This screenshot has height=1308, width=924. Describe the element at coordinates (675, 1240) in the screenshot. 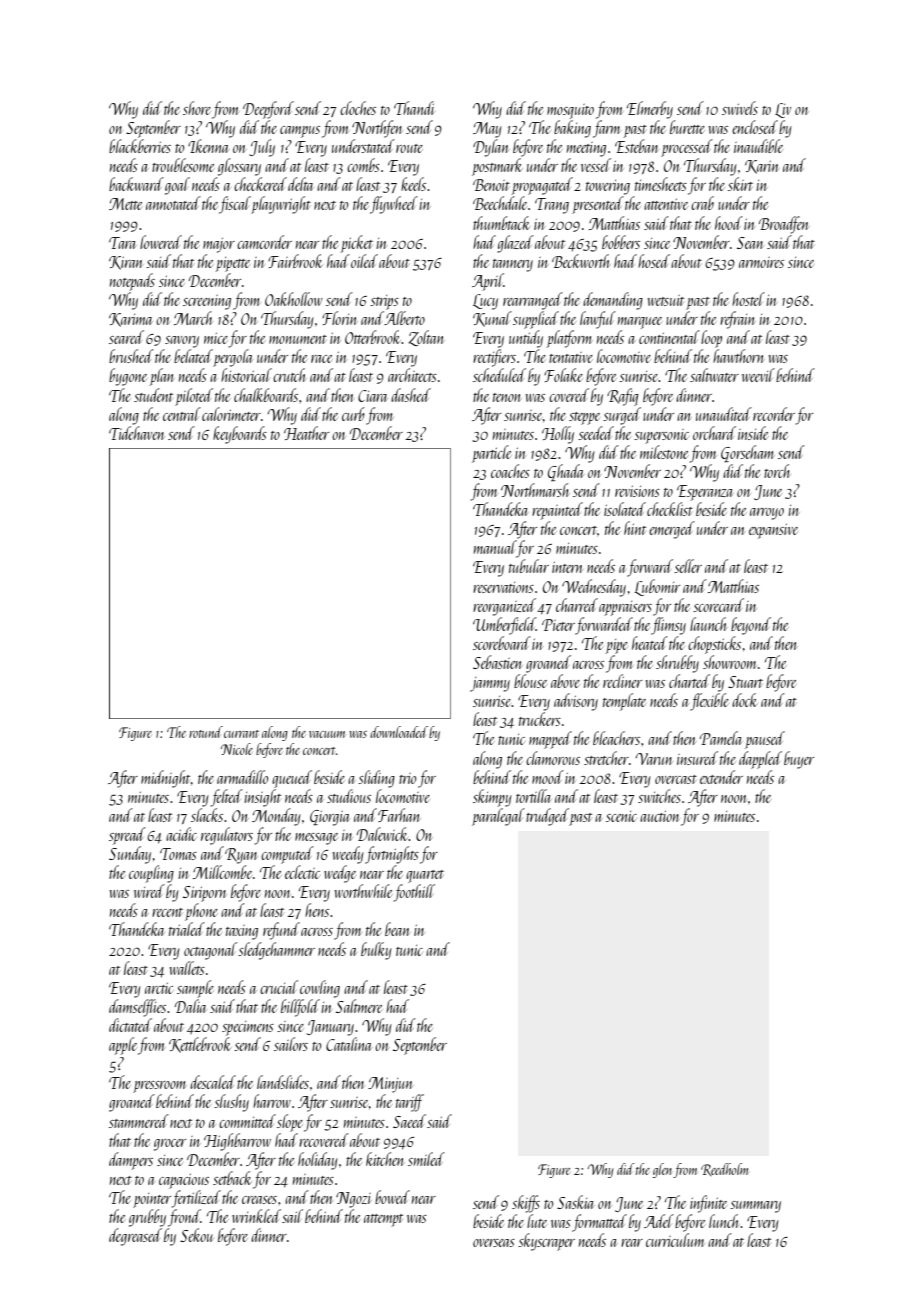

I see `curriculum` at that location.
